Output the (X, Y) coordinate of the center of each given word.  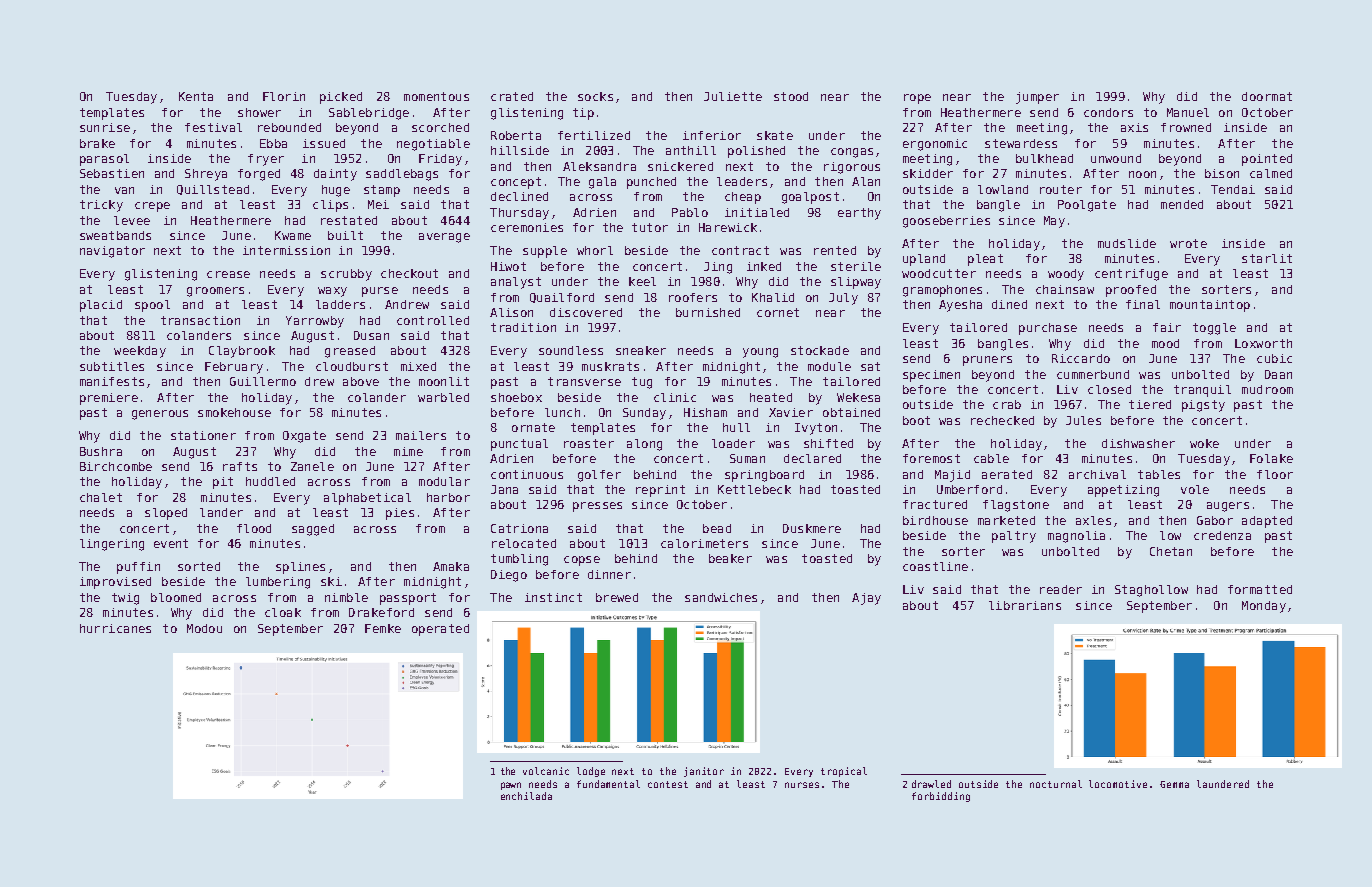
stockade (820, 350)
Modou (204, 628)
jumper (1037, 98)
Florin (284, 96)
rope (917, 99)
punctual (519, 445)
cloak (283, 612)
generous (160, 415)
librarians (1025, 605)
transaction (200, 320)
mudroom (1267, 389)
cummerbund (1093, 374)
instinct (553, 597)
